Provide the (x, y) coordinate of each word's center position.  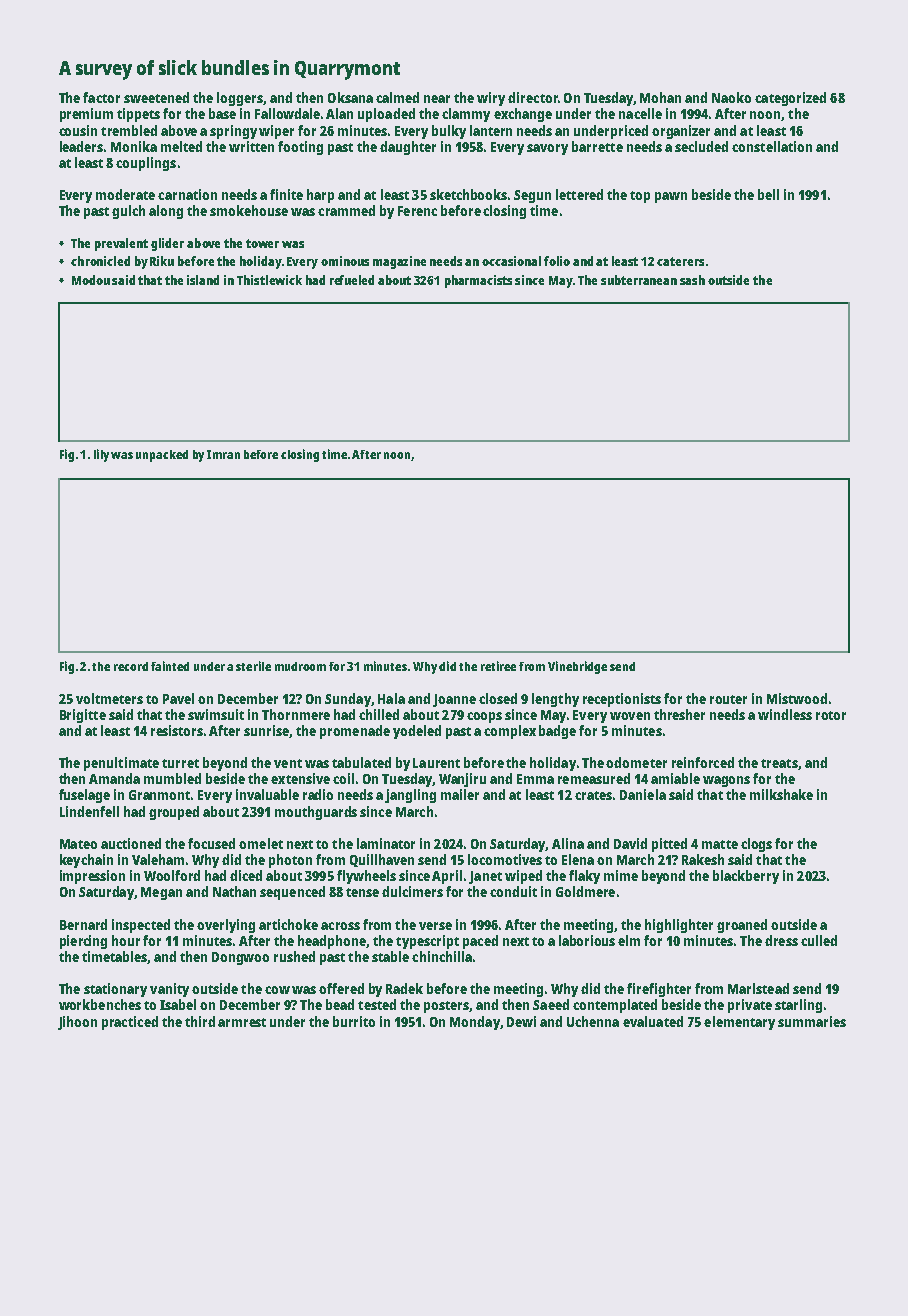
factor (101, 97)
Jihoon (77, 1023)
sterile (253, 666)
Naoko (731, 97)
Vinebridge (577, 667)
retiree (498, 666)
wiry (491, 99)
